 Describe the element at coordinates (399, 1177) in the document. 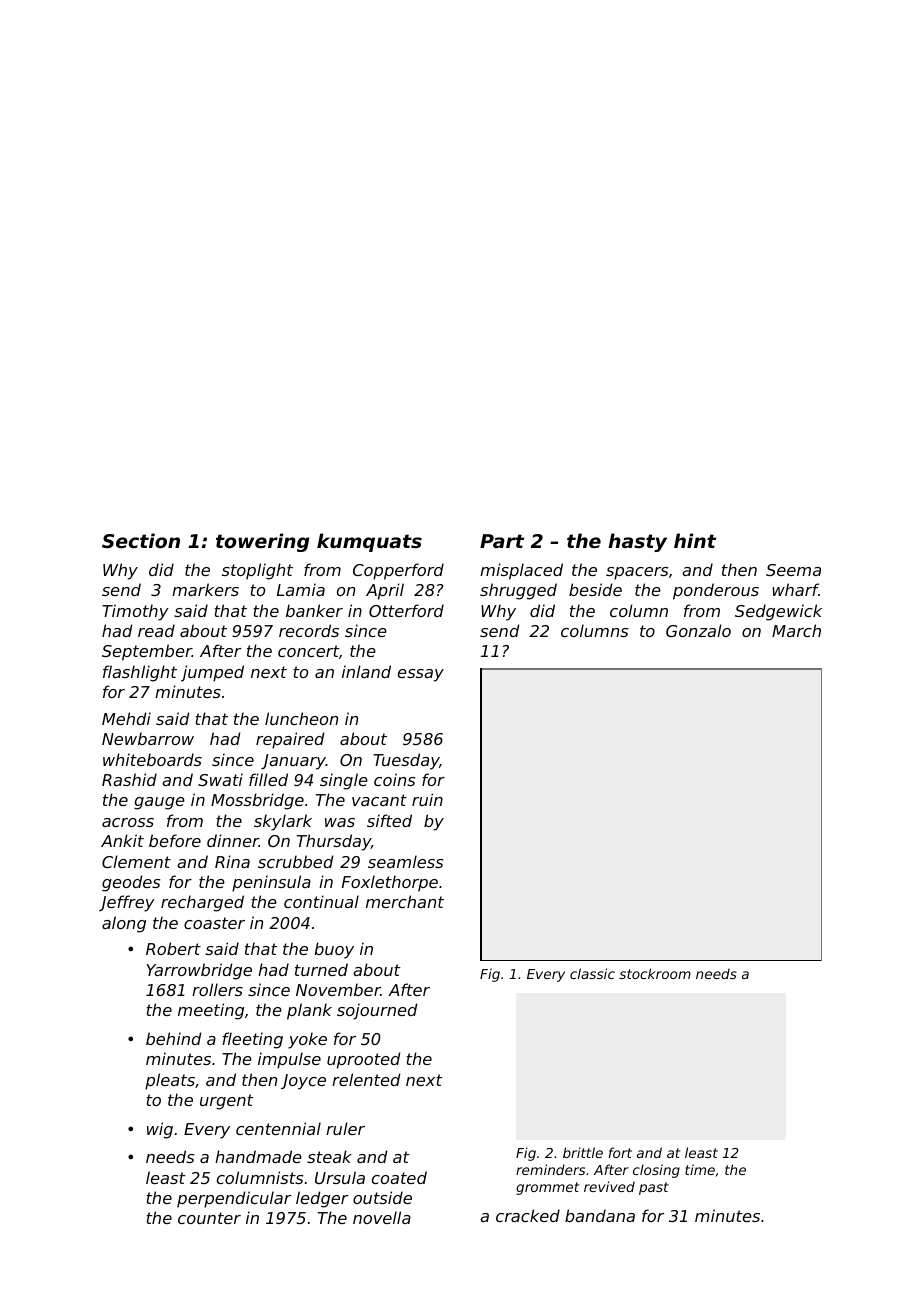

I see `coated` at that location.
